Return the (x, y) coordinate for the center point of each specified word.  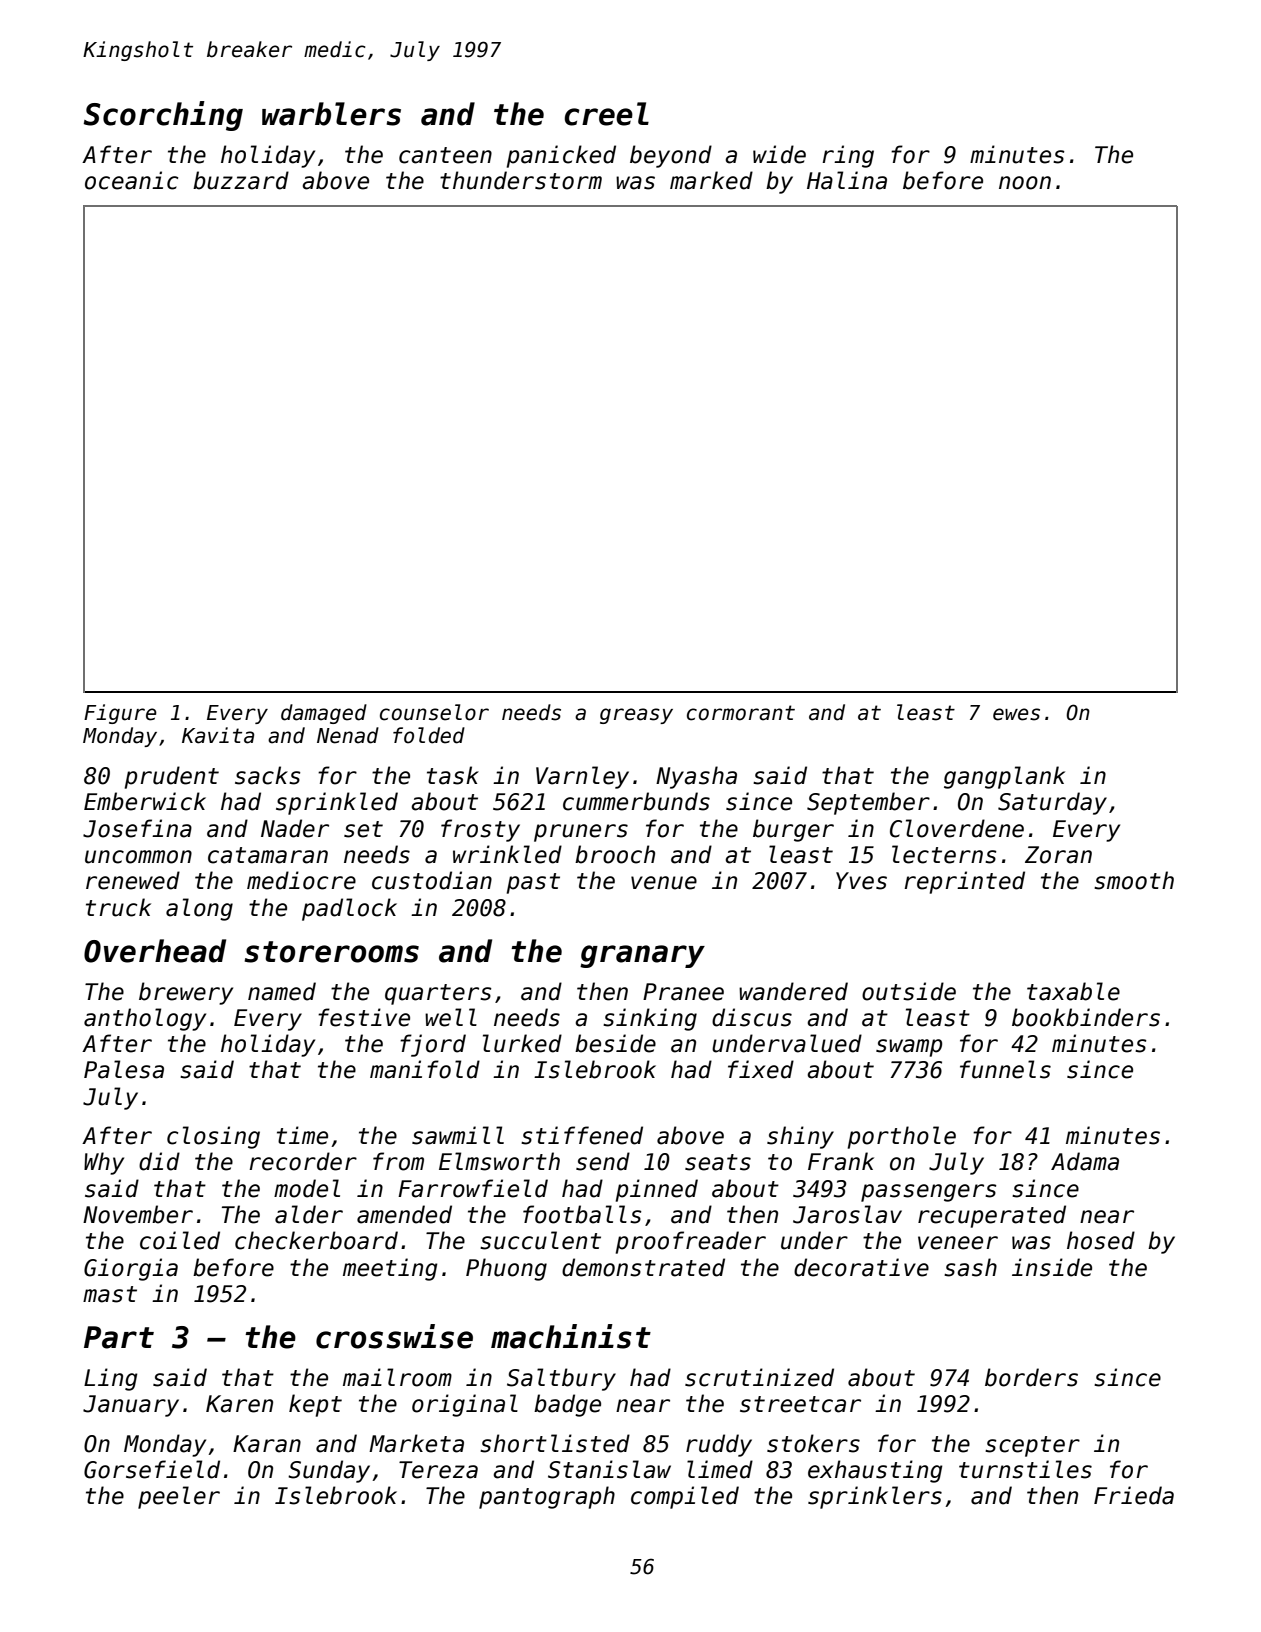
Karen (239, 1404)
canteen (445, 155)
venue (664, 883)
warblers (331, 114)
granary (642, 956)
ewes (1016, 714)
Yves (861, 881)
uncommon (138, 857)
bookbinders (1086, 1017)
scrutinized (759, 1377)
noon (1025, 183)
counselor (434, 712)
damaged (324, 714)
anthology (145, 1019)
